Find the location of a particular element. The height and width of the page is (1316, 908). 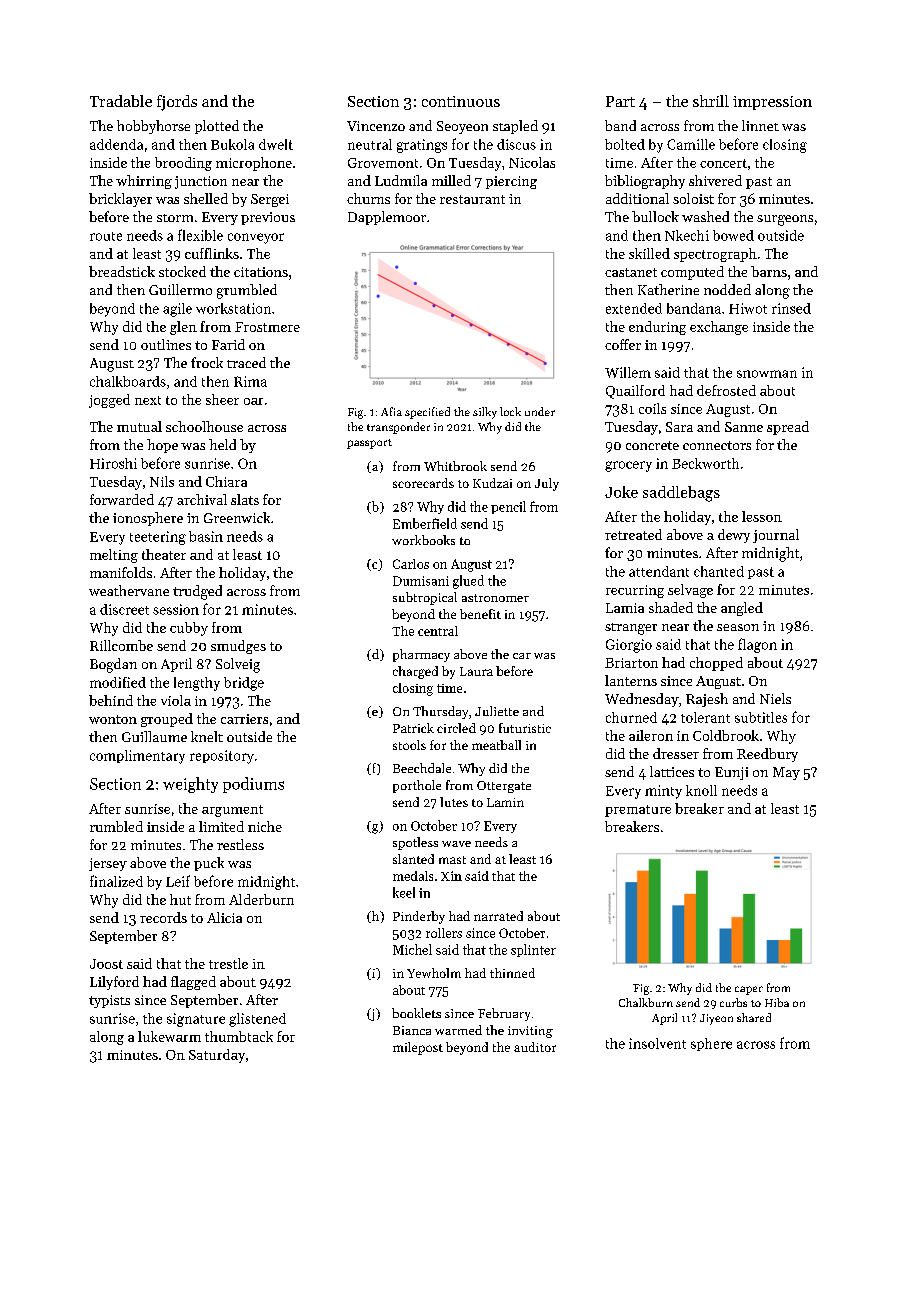

carriers is located at coordinates (244, 719).
